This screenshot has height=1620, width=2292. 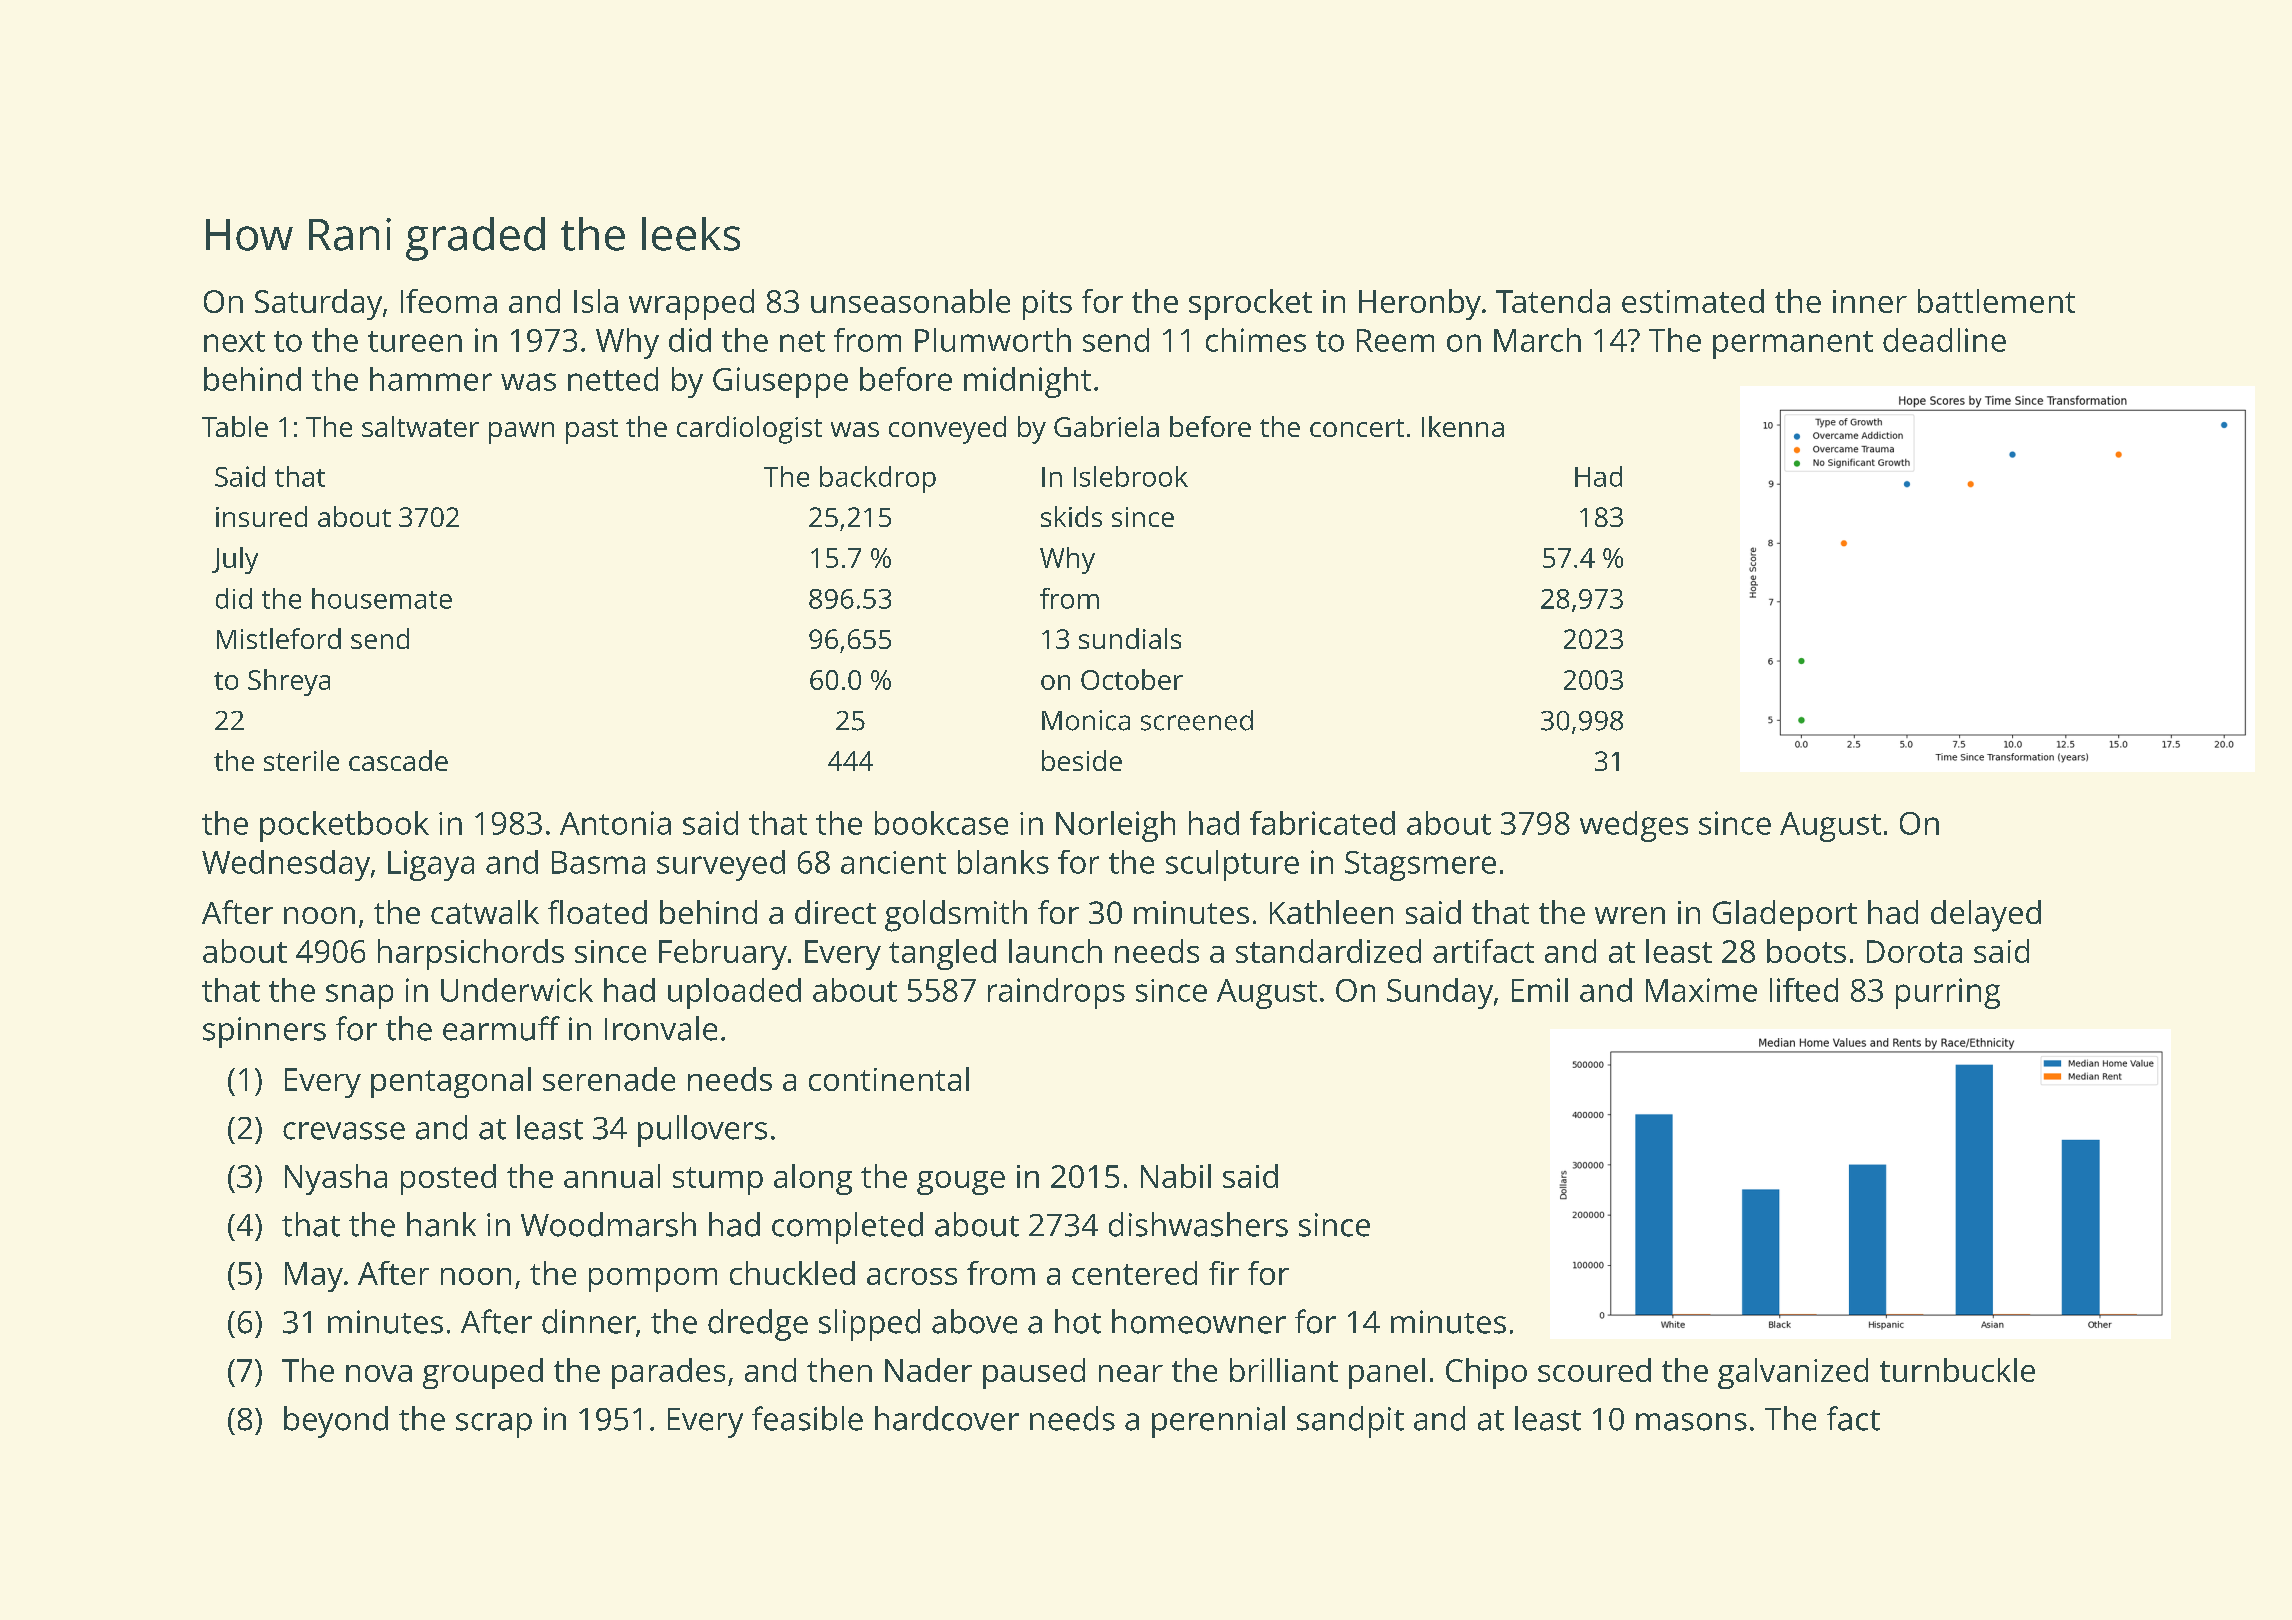 I want to click on Isla, so click(x=596, y=301).
